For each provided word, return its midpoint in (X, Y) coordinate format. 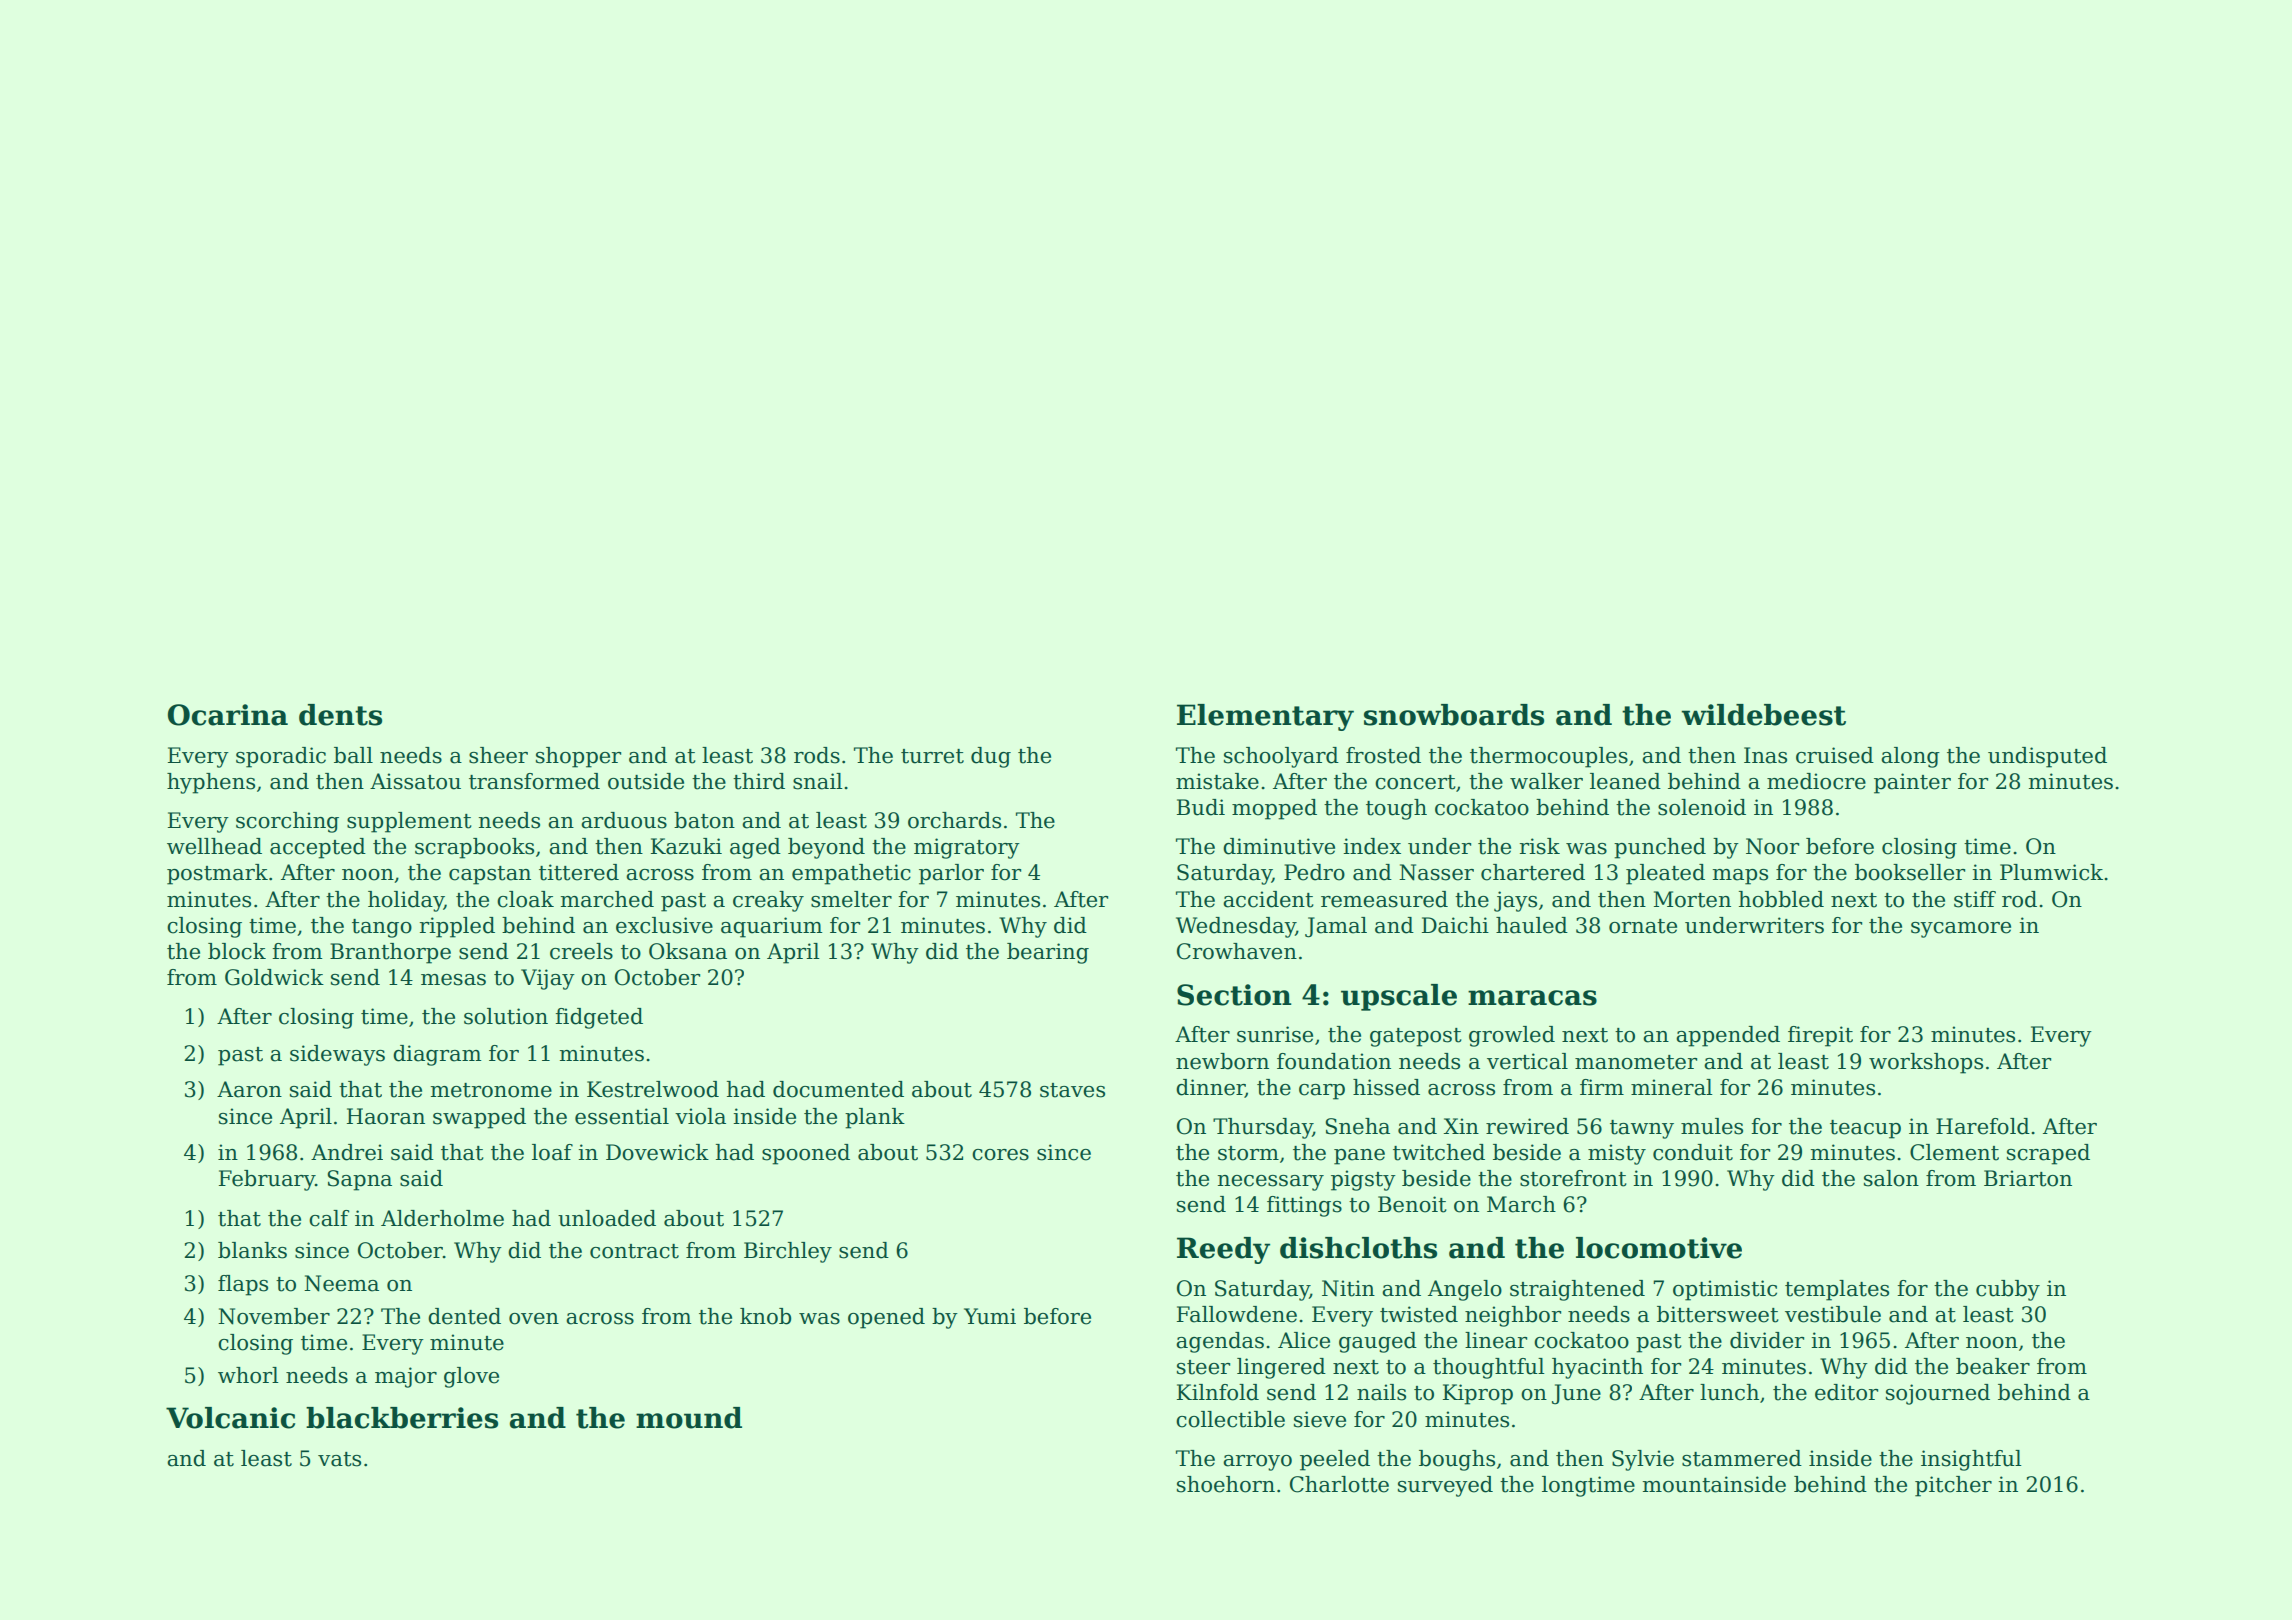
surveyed (1445, 1486)
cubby (2008, 1290)
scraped (2048, 1154)
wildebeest (1763, 715)
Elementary (1265, 717)
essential (622, 1116)
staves (1072, 1090)
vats (339, 1459)
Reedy (1223, 1250)
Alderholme (442, 1218)
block (237, 951)
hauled (1532, 925)
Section (1234, 995)
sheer (498, 755)
